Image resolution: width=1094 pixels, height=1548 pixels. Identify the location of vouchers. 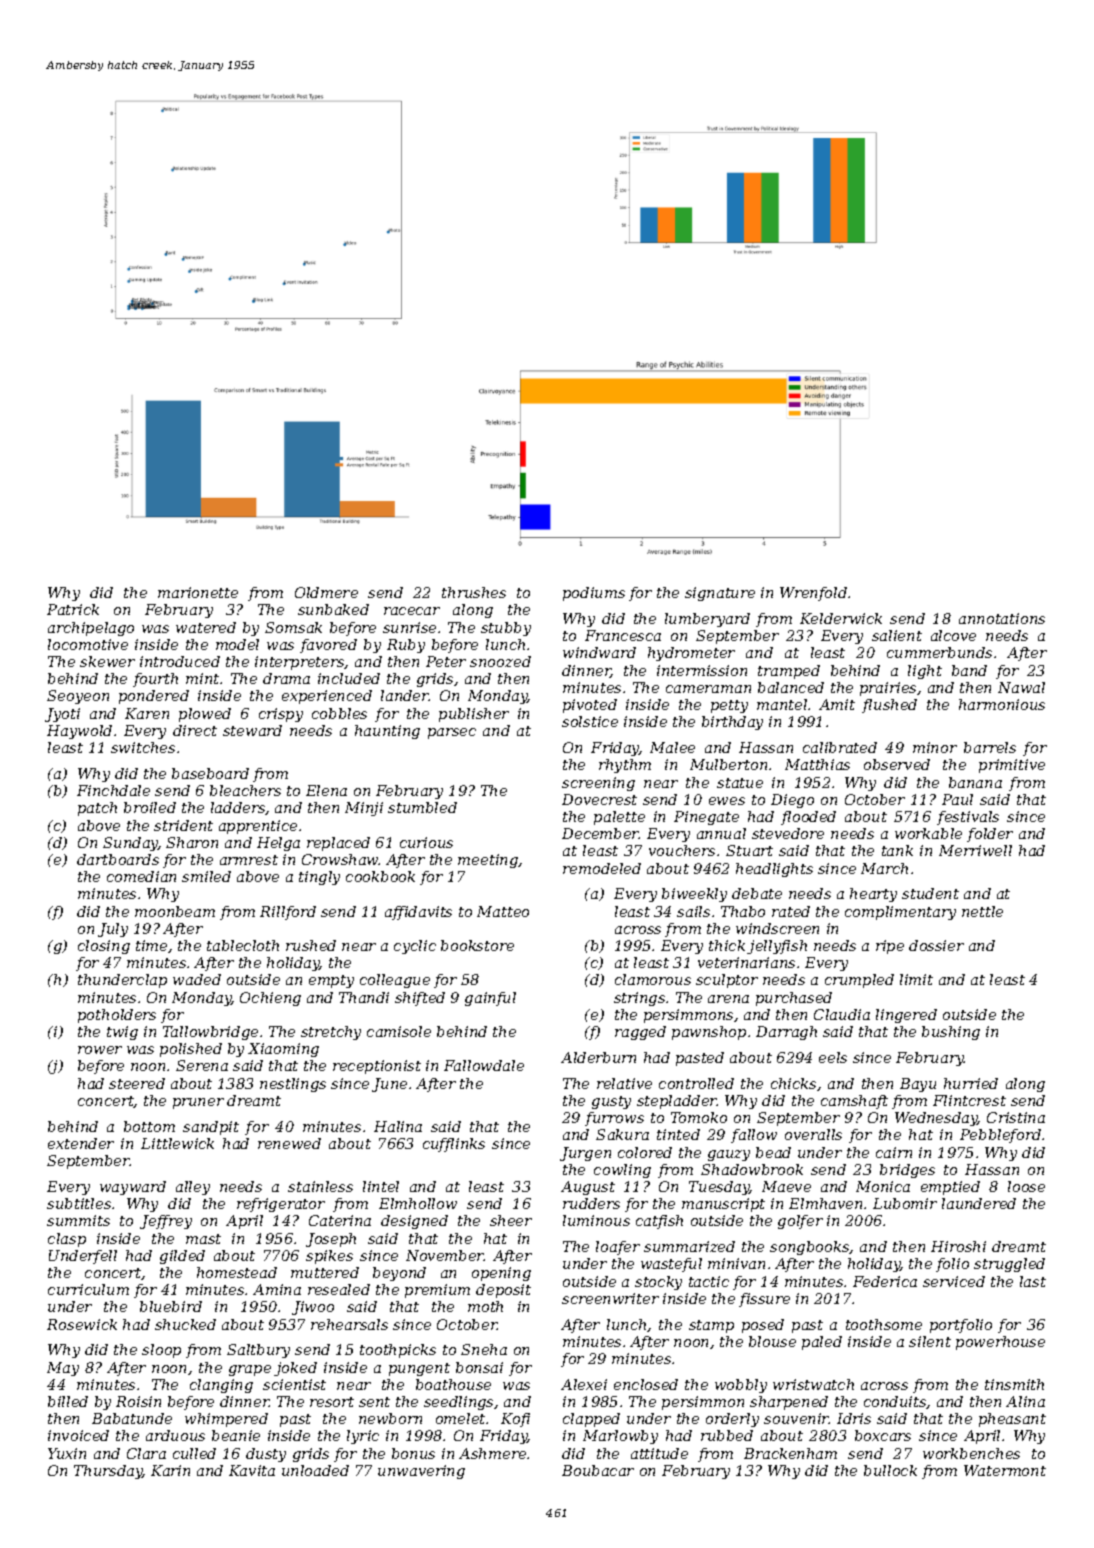
(682, 850).
